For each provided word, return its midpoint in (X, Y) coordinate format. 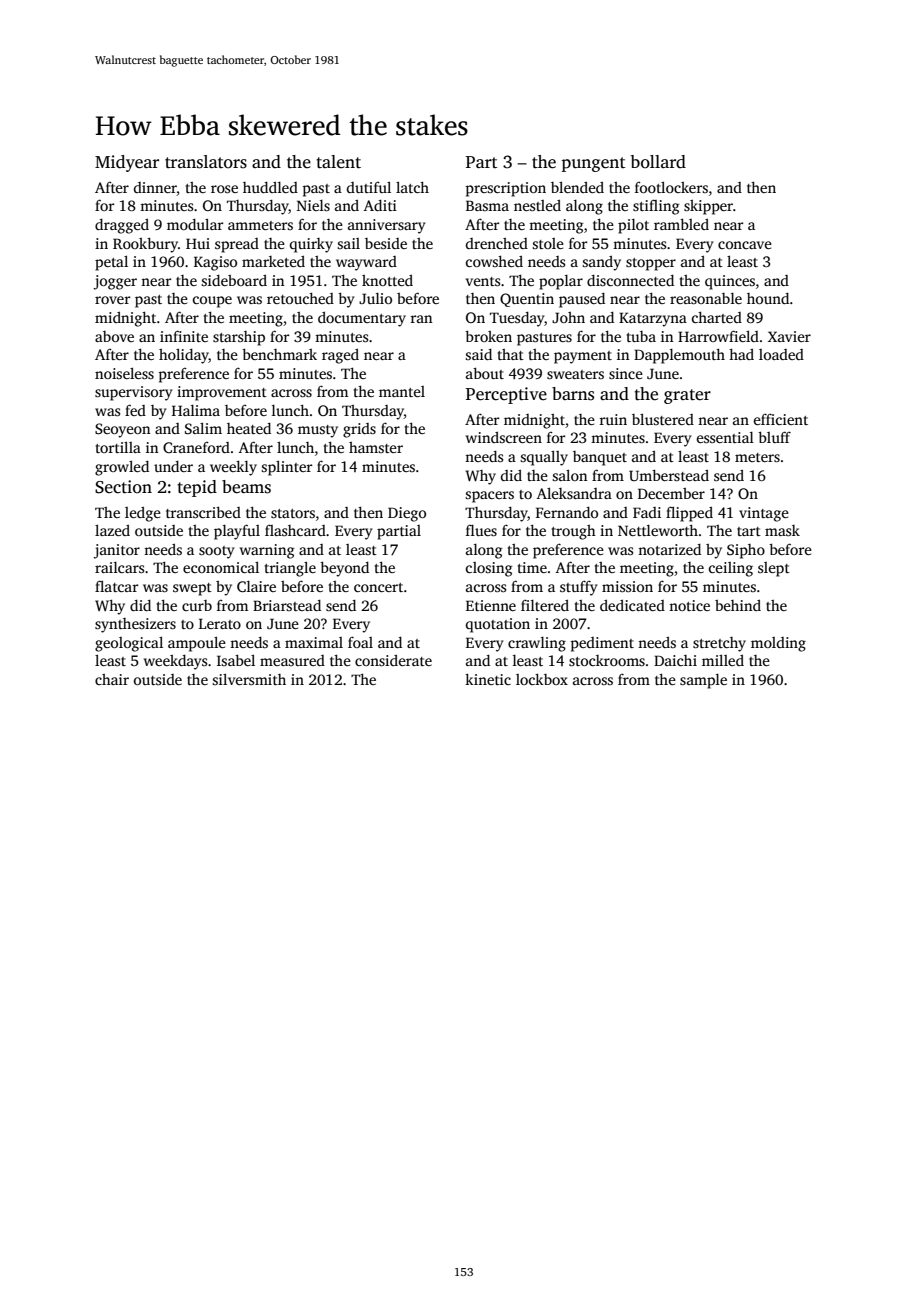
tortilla (118, 447)
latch (412, 187)
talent (338, 162)
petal (111, 263)
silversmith (249, 679)
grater (687, 396)
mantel (402, 391)
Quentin (527, 300)
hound (768, 298)
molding (778, 644)
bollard (658, 162)
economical (221, 567)
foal (360, 642)
